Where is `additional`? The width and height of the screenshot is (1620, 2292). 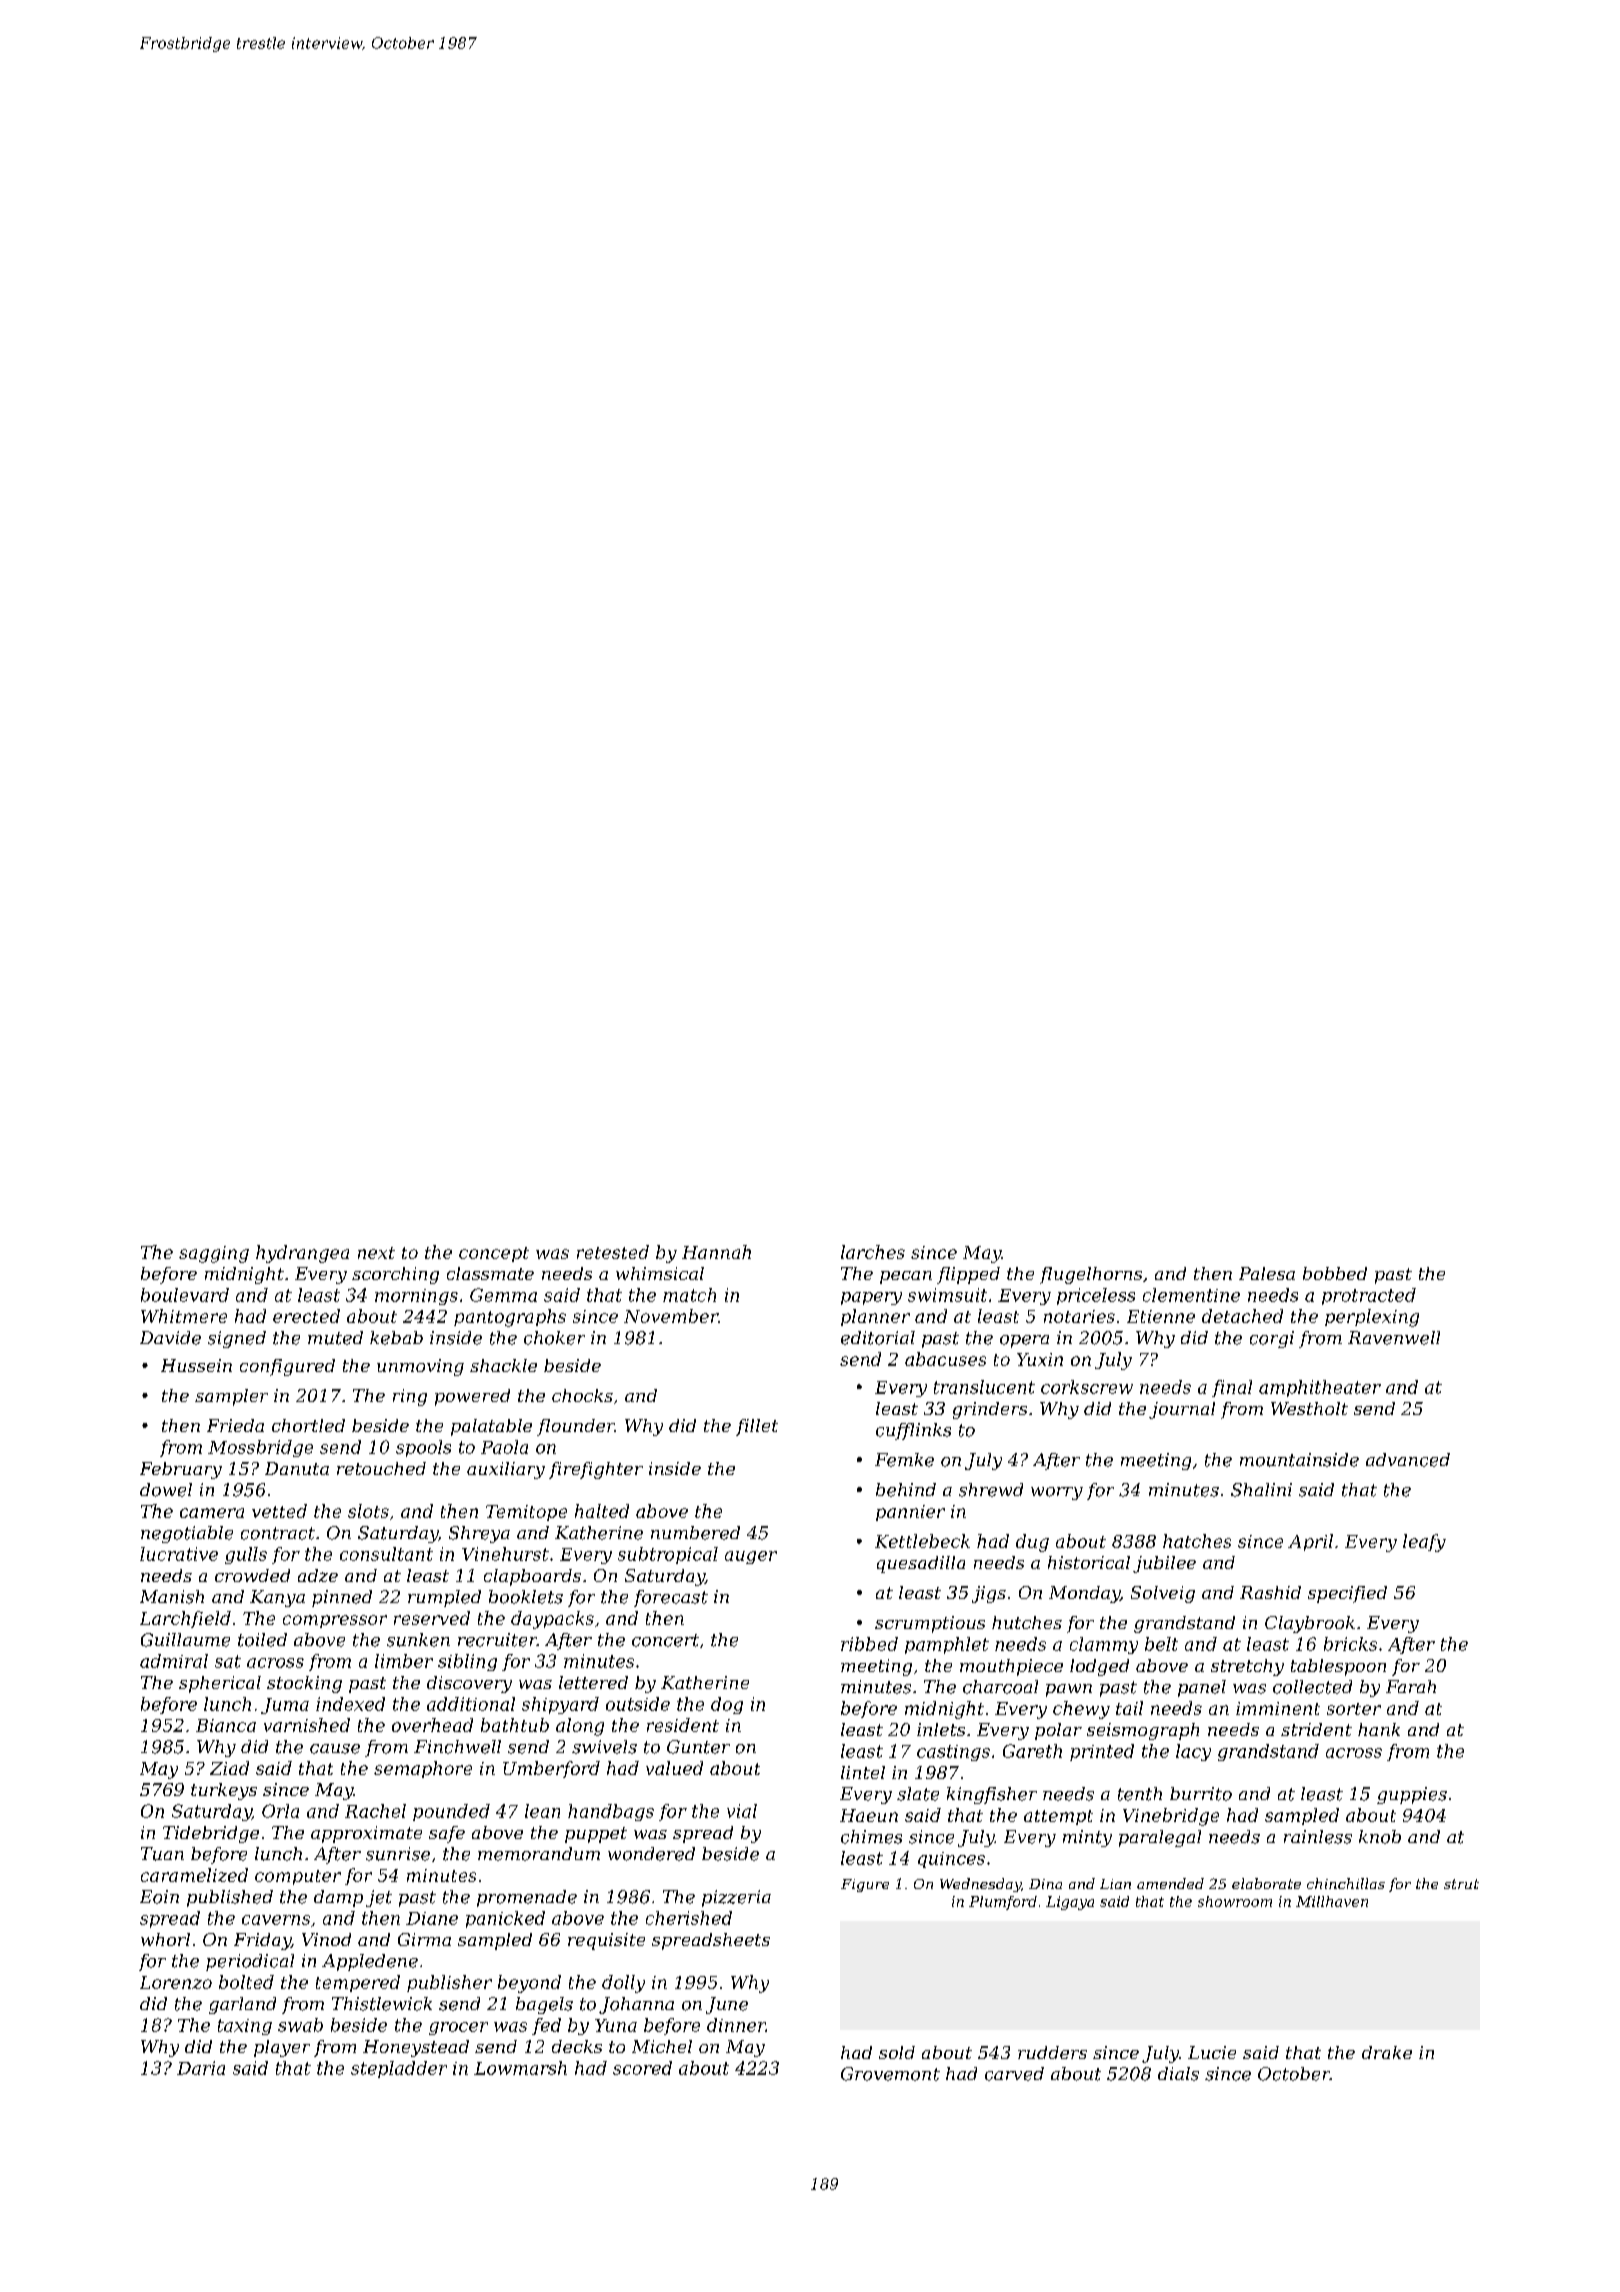
additional is located at coordinates (471, 1704).
